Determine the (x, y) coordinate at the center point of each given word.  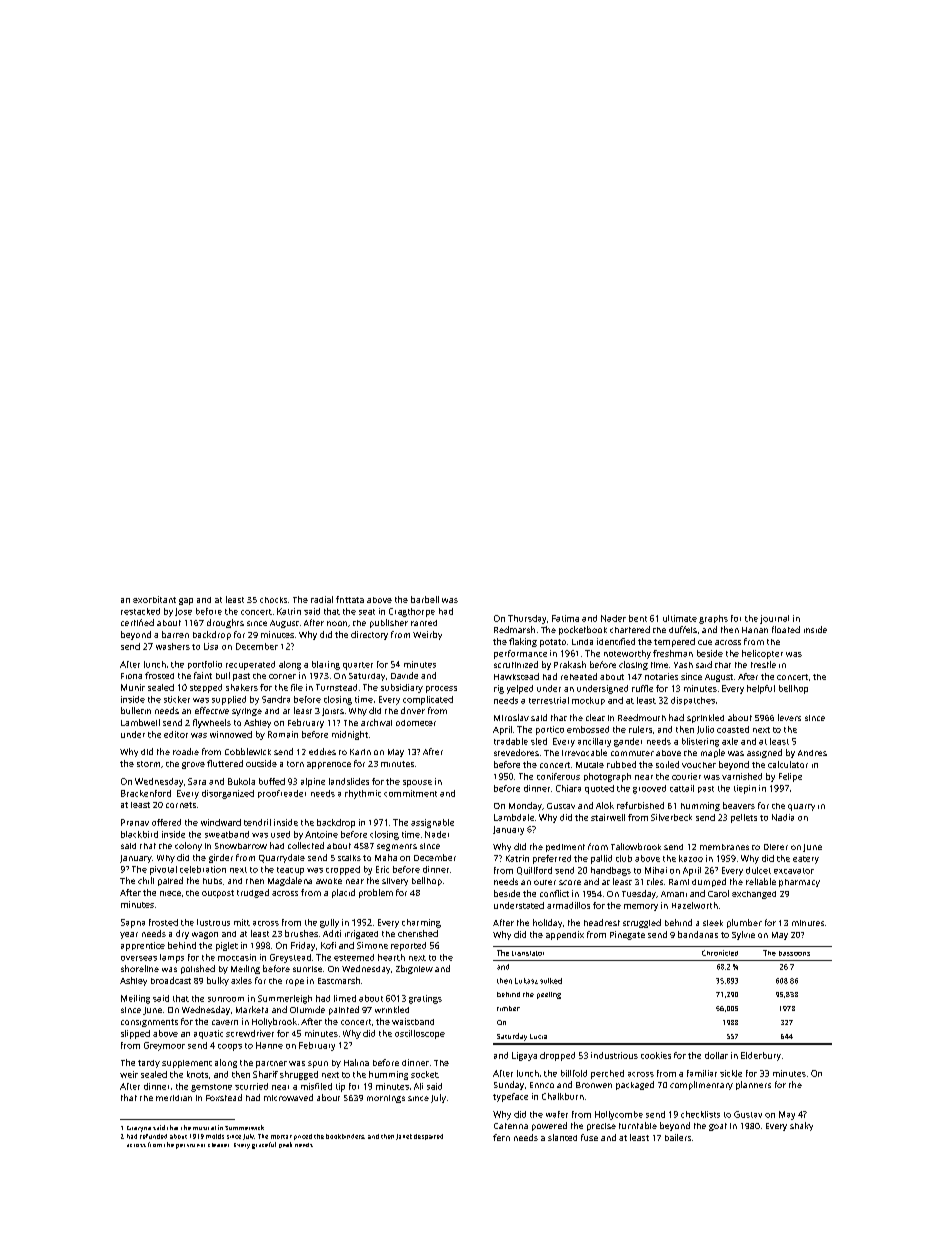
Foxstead (224, 1097)
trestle (763, 664)
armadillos (568, 905)
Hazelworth (695, 905)
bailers (678, 1137)
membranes (724, 847)
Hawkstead (516, 676)
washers (173, 646)
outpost (218, 894)
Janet (404, 1137)
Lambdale (514, 817)
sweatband (227, 834)
